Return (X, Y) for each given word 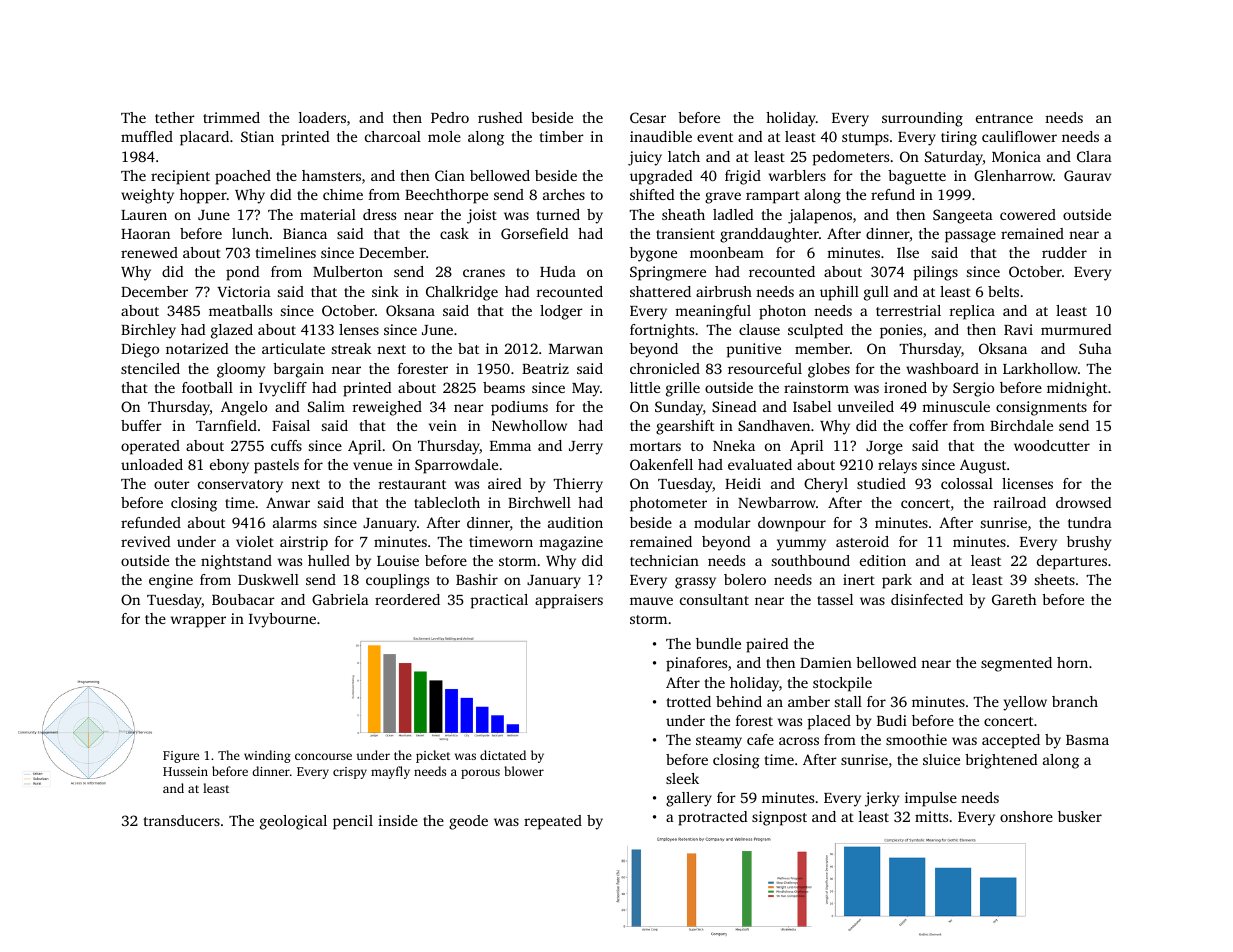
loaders (322, 117)
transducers (181, 820)
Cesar (648, 117)
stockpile (842, 684)
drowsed (1084, 502)
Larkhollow (1040, 368)
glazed (232, 331)
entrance (1004, 118)
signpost (779, 818)
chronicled (665, 368)
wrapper (198, 622)
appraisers (569, 601)
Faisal (291, 425)
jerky (882, 799)
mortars (655, 446)
